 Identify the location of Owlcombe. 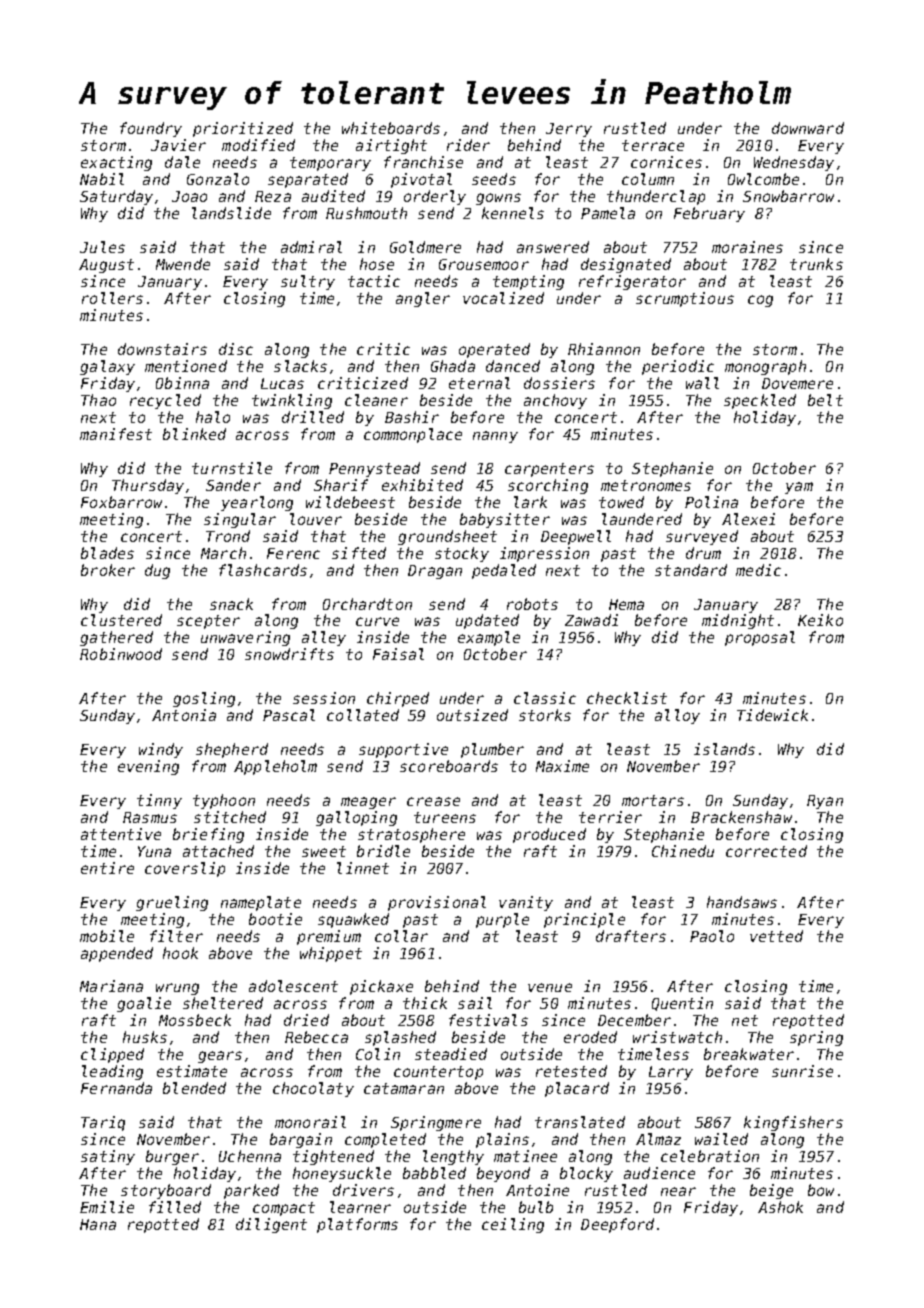
(763, 179).
